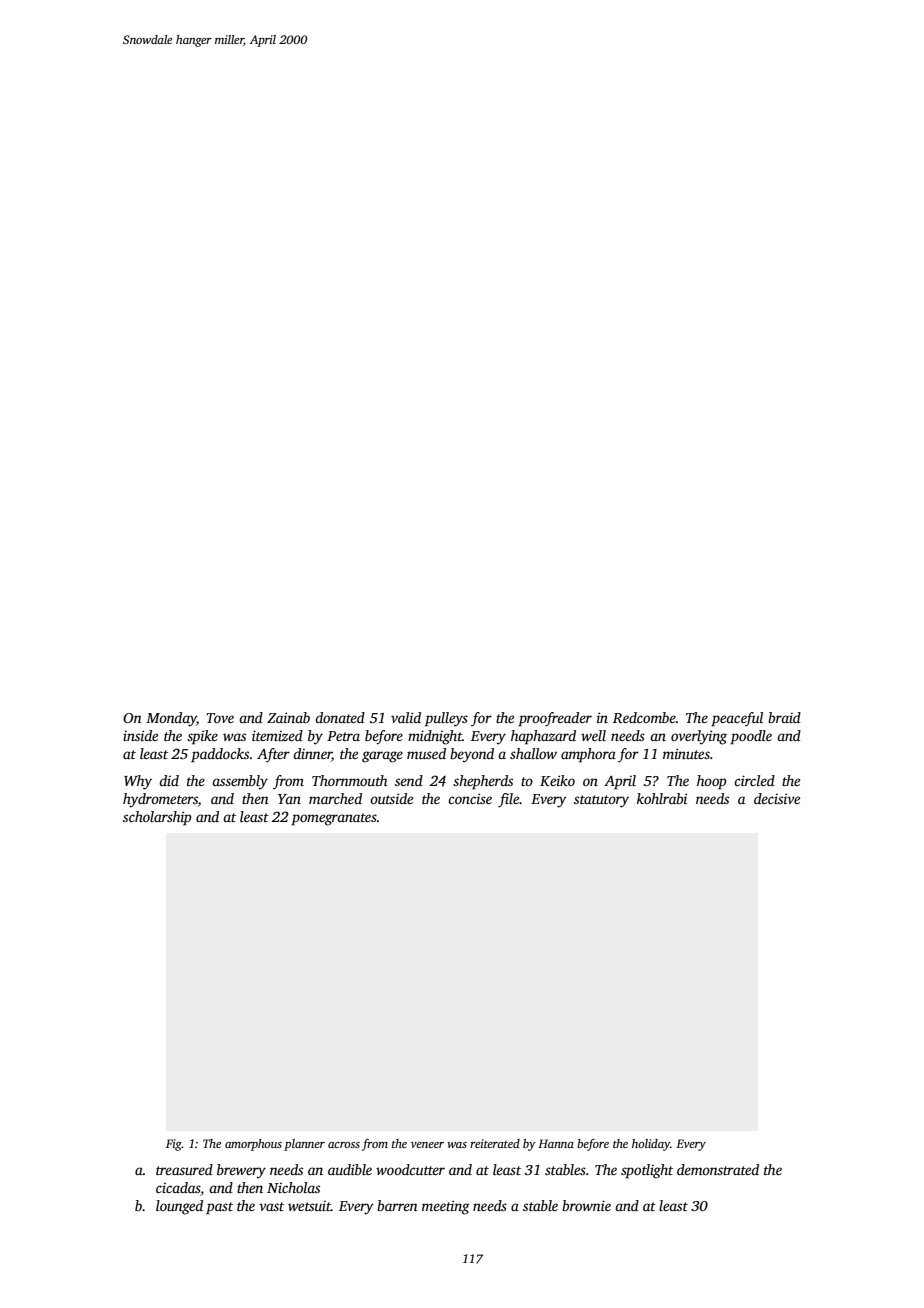 This screenshot has width=924, height=1308. What do you see at coordinates (718, 1169) in the screenshot?
I see `demonstrated` at bounding box center [718, 1169].
